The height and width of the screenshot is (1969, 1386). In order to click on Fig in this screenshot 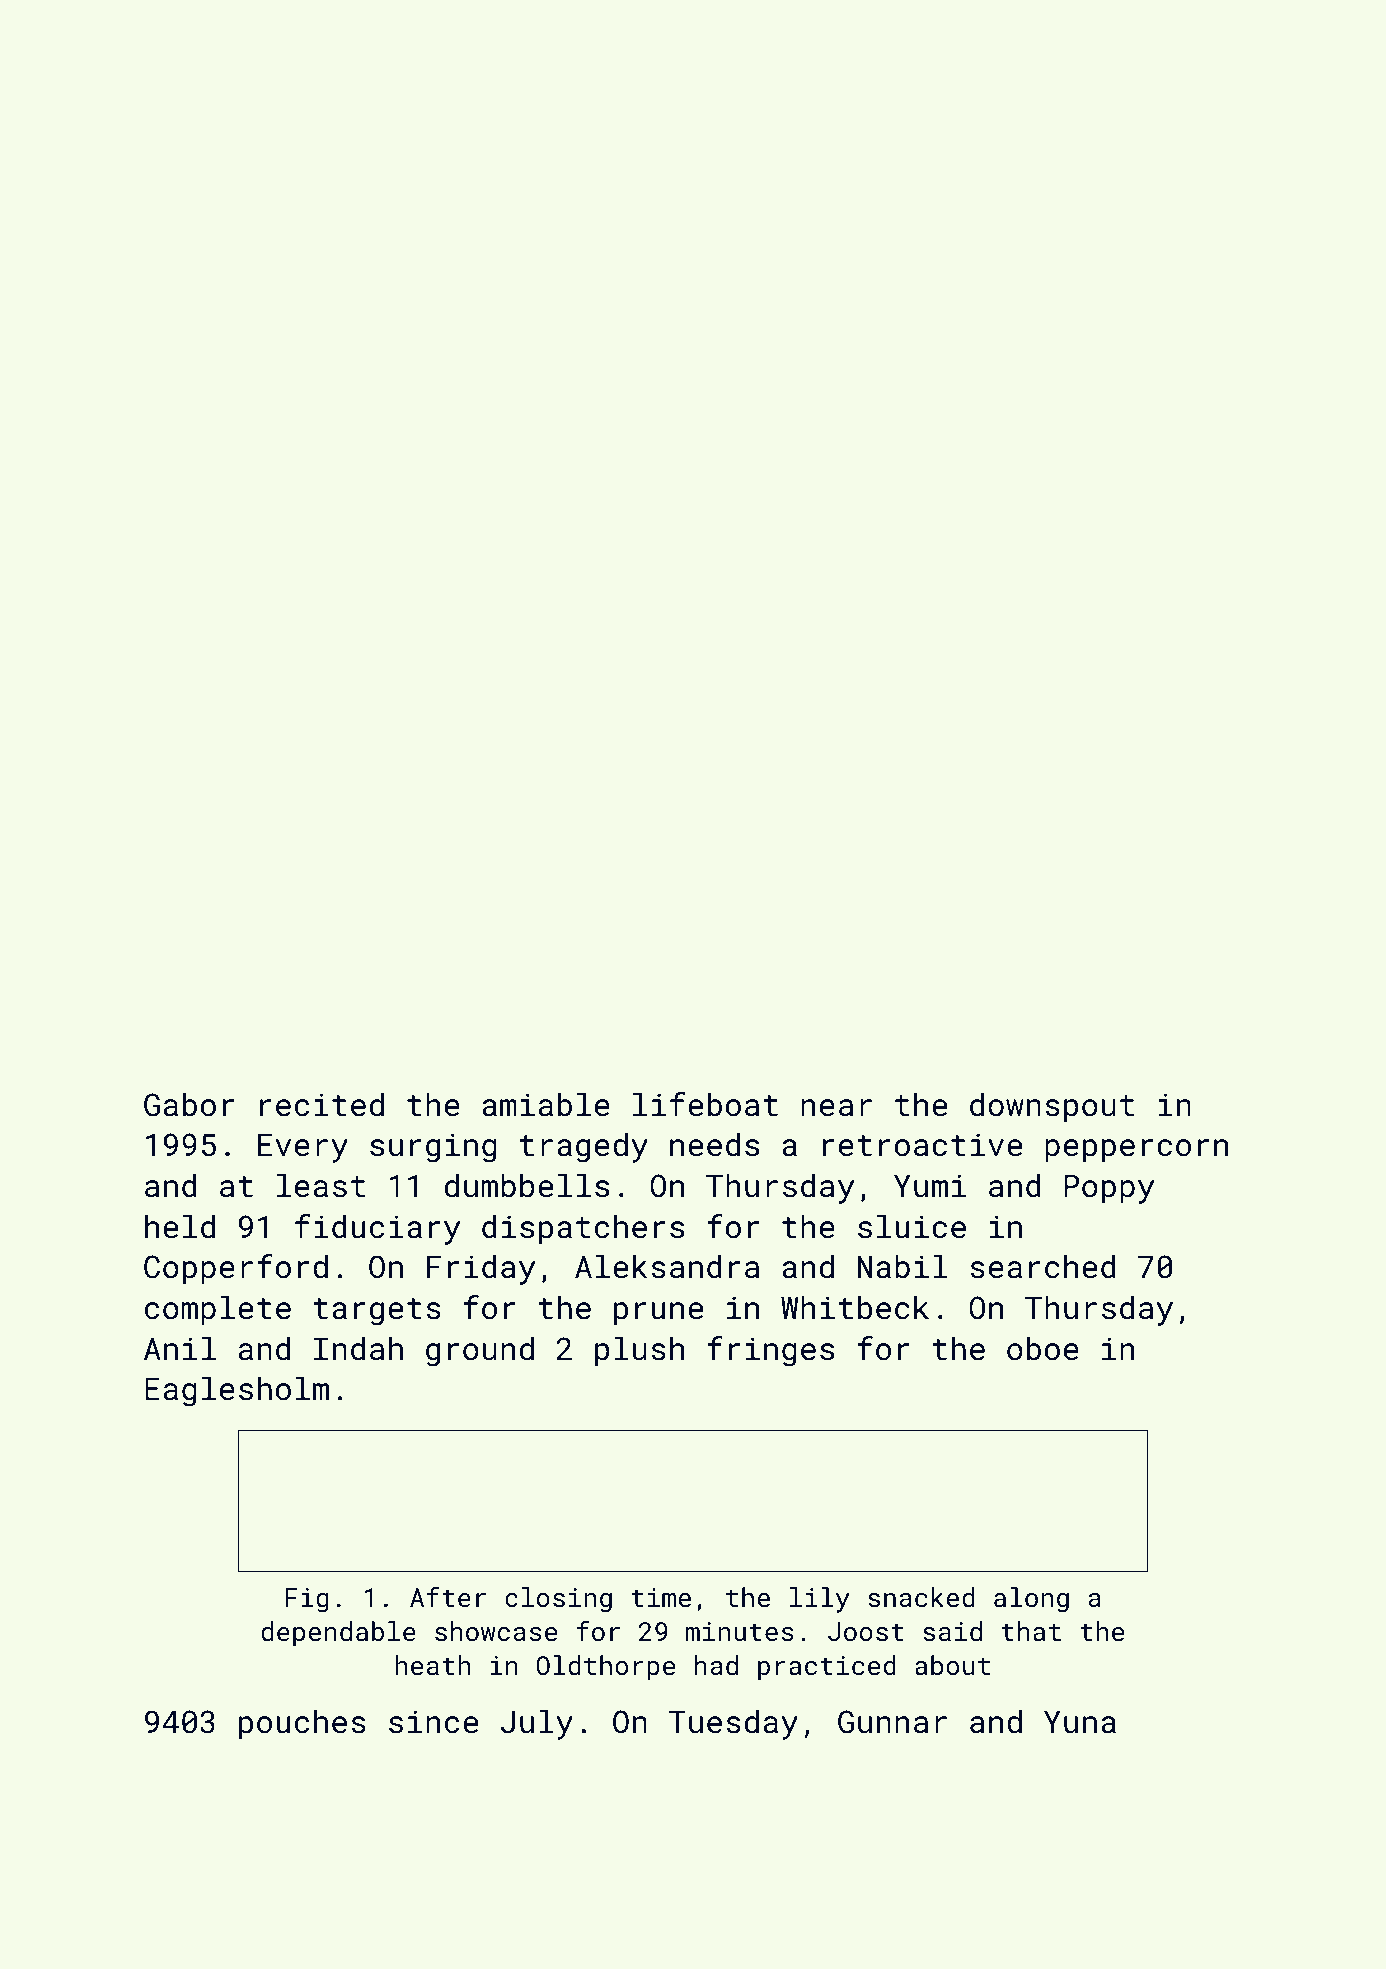, I will do `click(307, 1600)`.
